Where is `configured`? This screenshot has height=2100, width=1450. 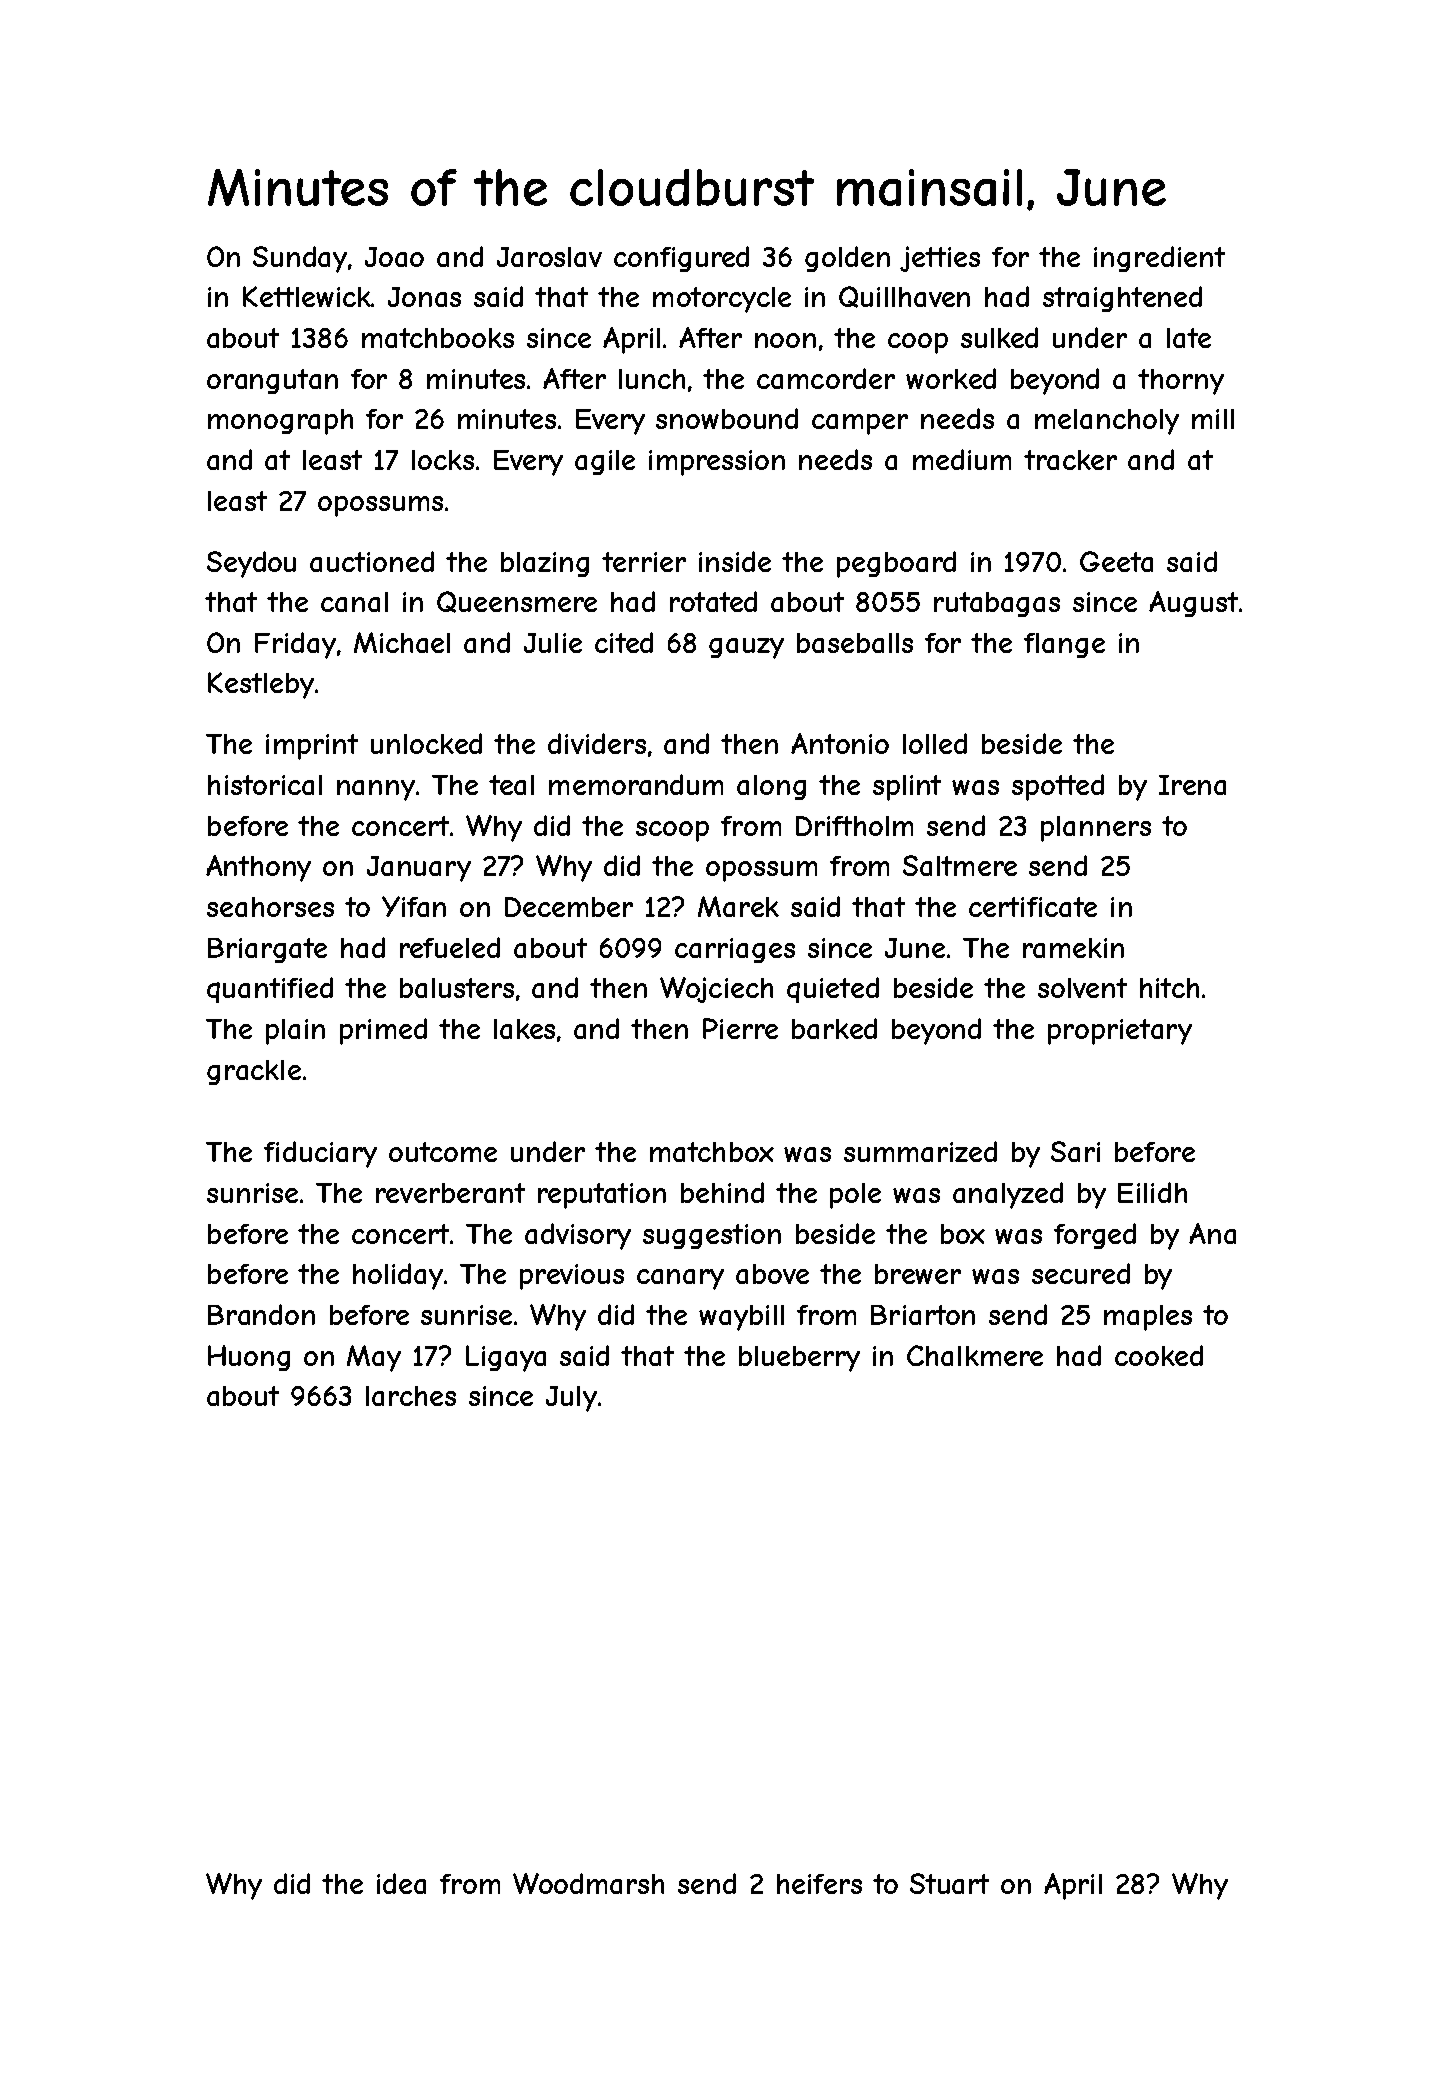 configured is located at coordinates (681, 259).
